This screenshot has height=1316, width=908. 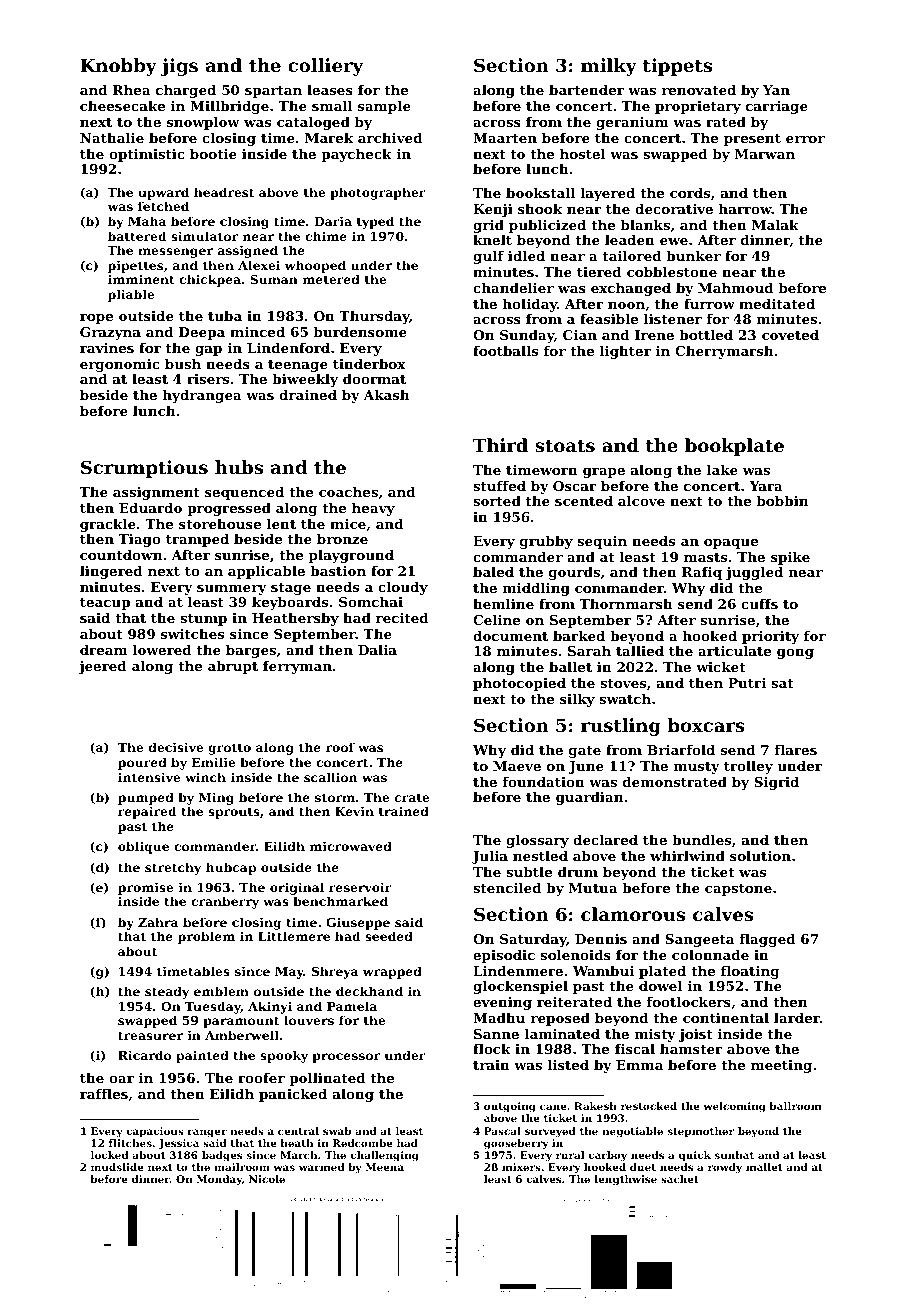 What do you see at coordinates (111, 572) in the screenshot?
I see `lingered` at bounding box center [111, 572].
